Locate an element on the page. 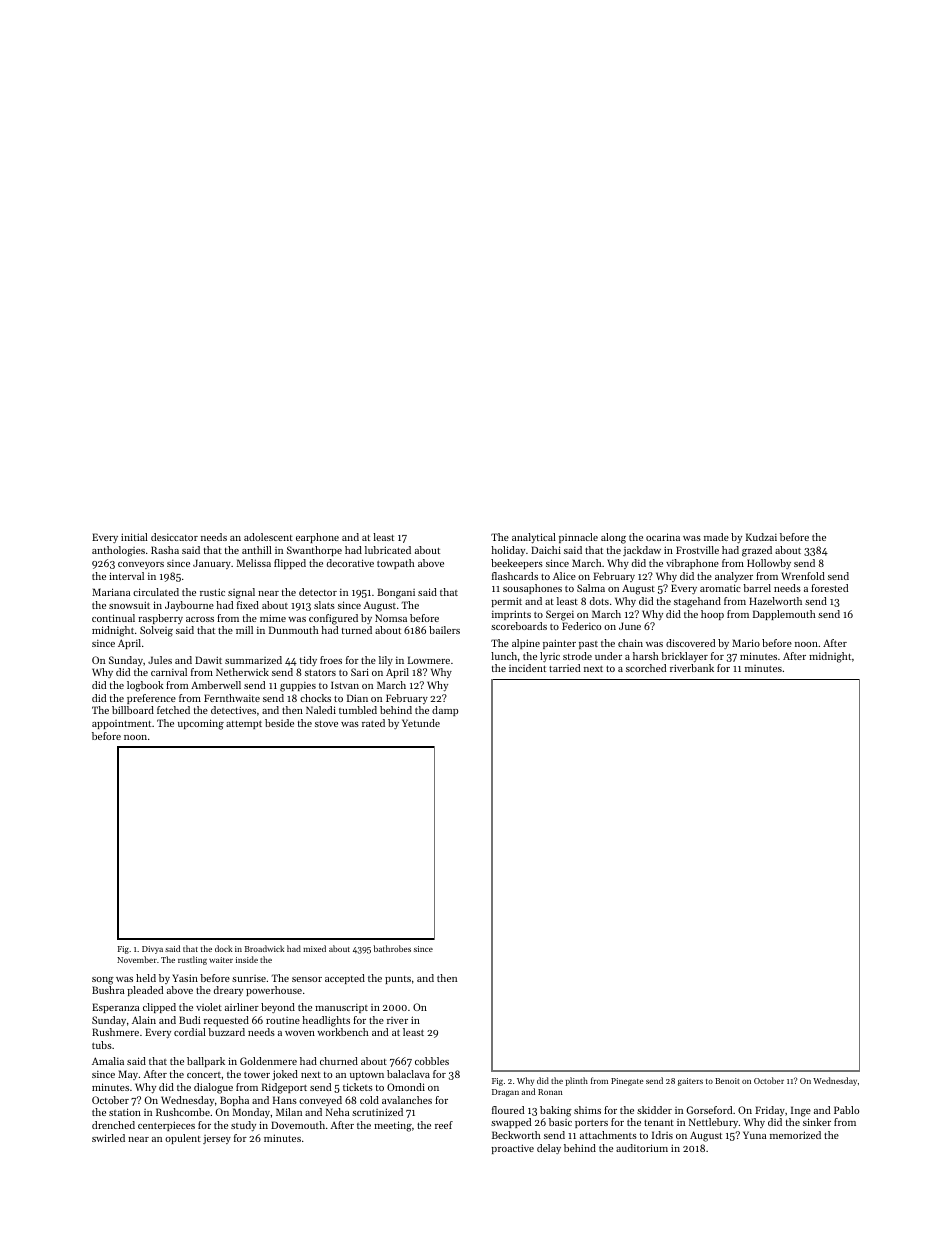 This page has height=1233, width=952. adolescent is located at coordinates (268, 537).
